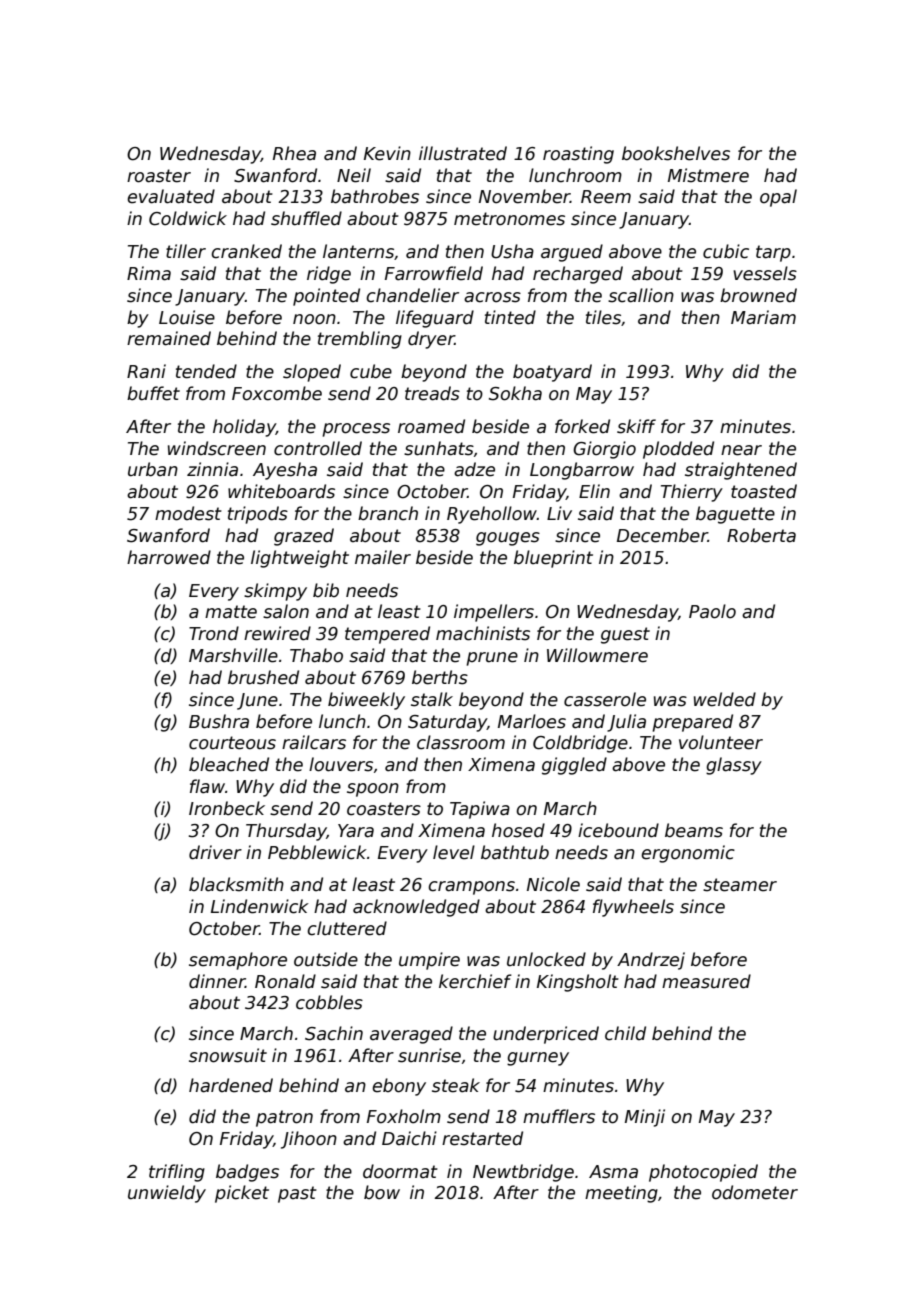 The width and height of the document is (924, 1314). Describe the element at coordinates (688, 854) in the document. I see `ergonomic` at that location.
